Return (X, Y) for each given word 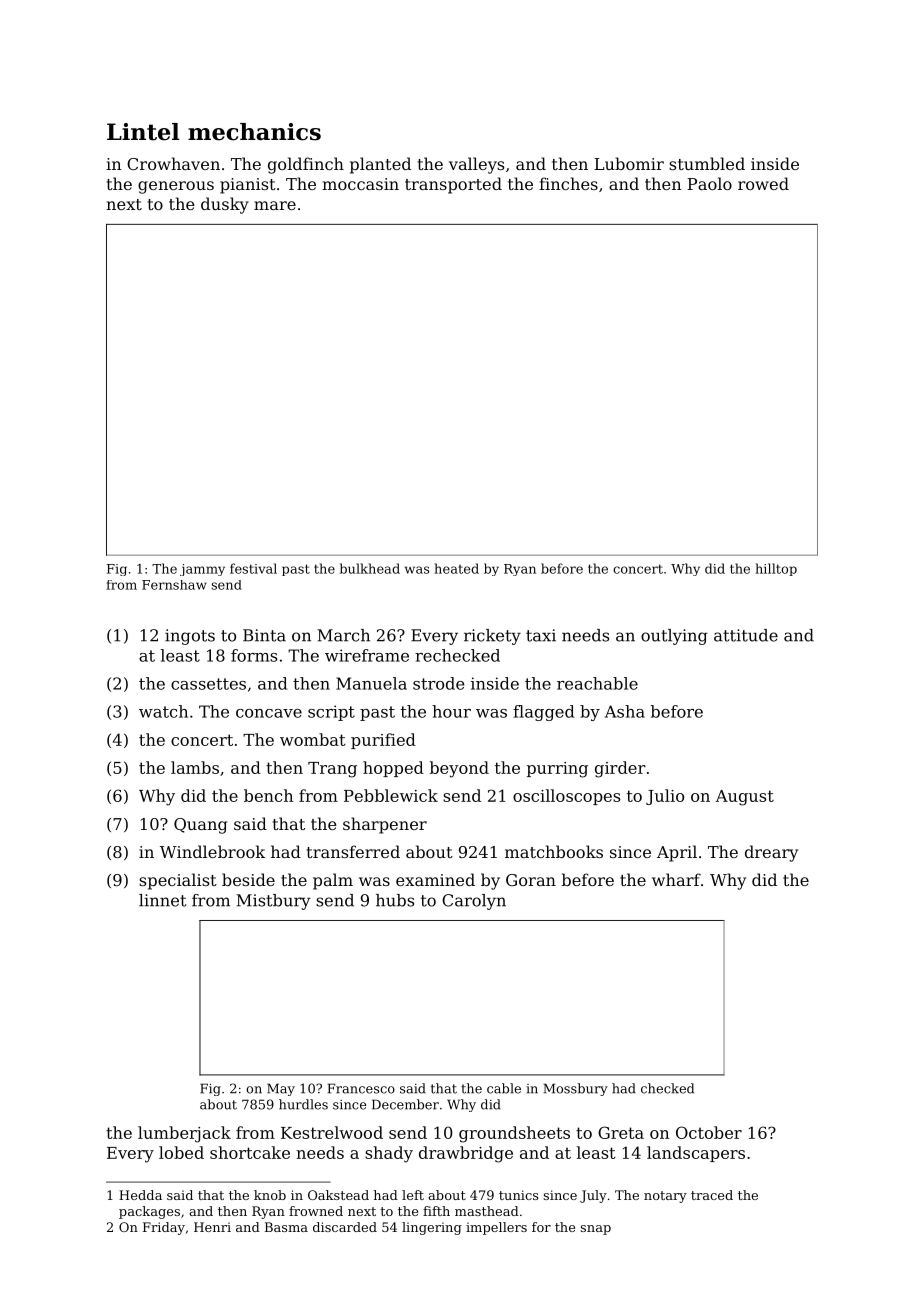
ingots (190, 637)
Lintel (143, 132)
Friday (164, 1228)
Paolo (709, 183)
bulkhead (370, 568)
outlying (674, 637)
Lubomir (629, 163)
